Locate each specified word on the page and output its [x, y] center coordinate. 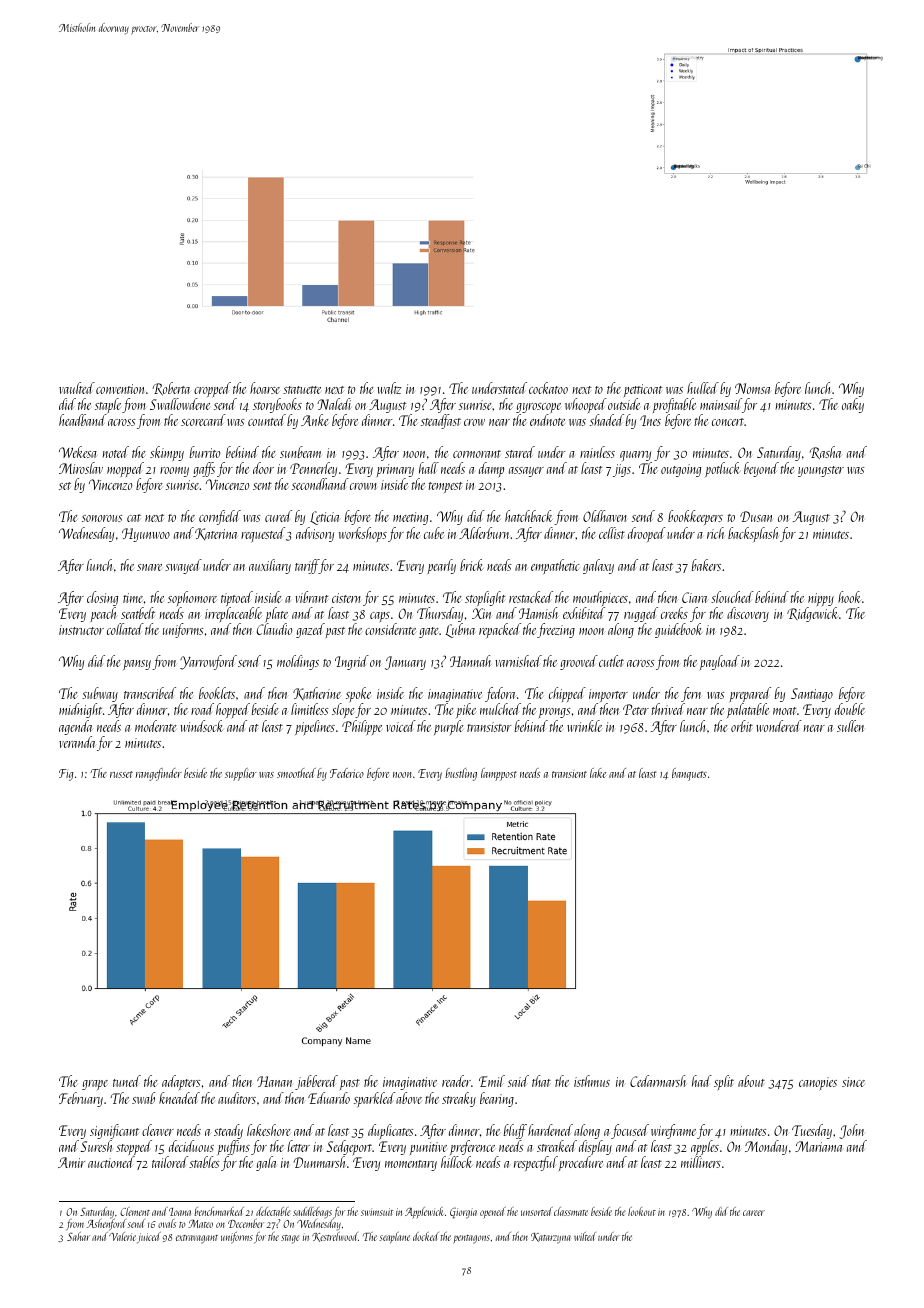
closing [102, 598]
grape [95, 1085]
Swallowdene [180, 404]
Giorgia [463, 1213]
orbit [742, 726]
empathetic [555, 566]
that [541, 1081]
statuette [302, 390]
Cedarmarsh [658, 1081]
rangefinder [159, 774]
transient [569, 774]
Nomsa [752, 388]
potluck [722, 469]
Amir [71, 1162]
